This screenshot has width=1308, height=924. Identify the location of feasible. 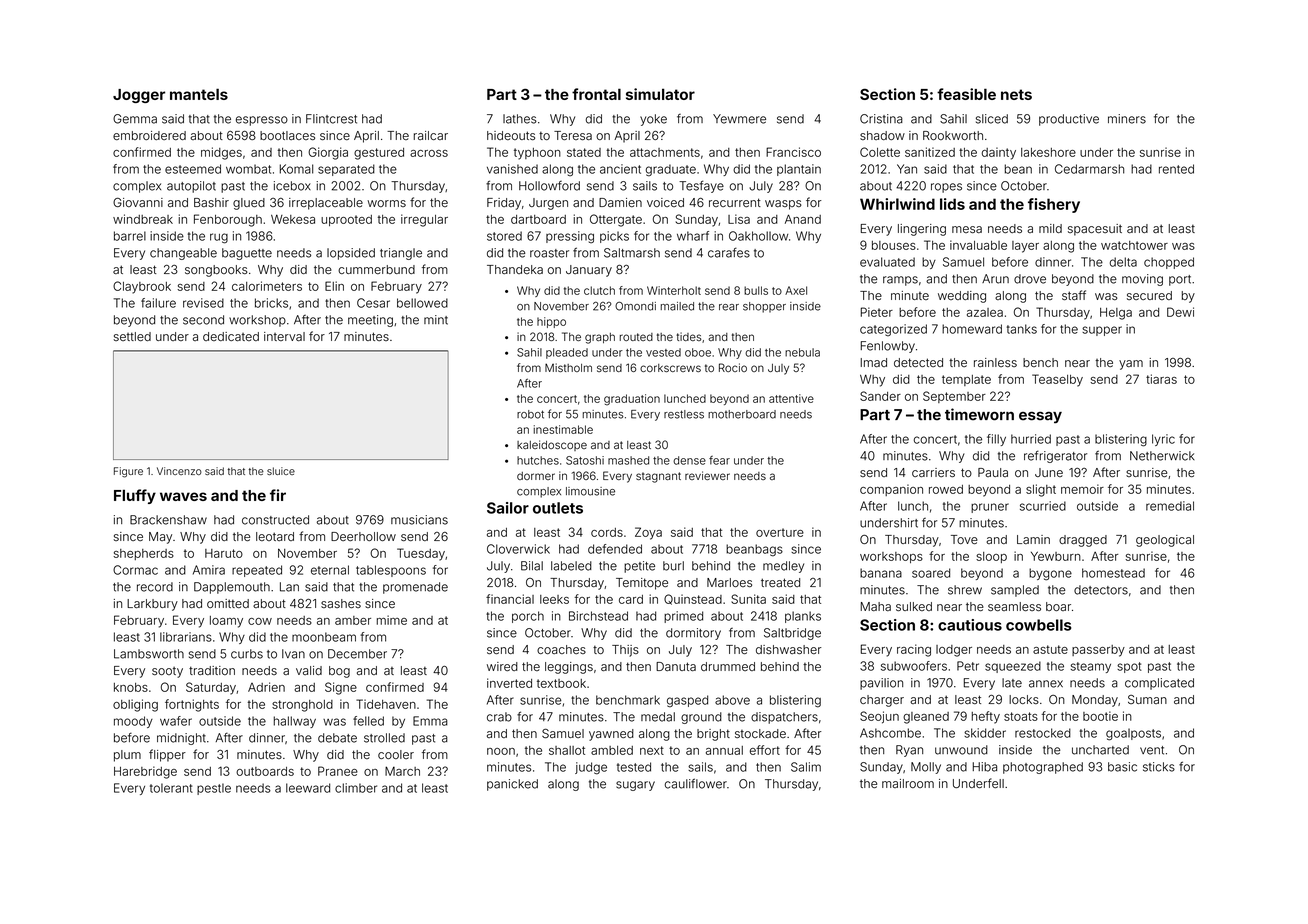
(966, 94).
